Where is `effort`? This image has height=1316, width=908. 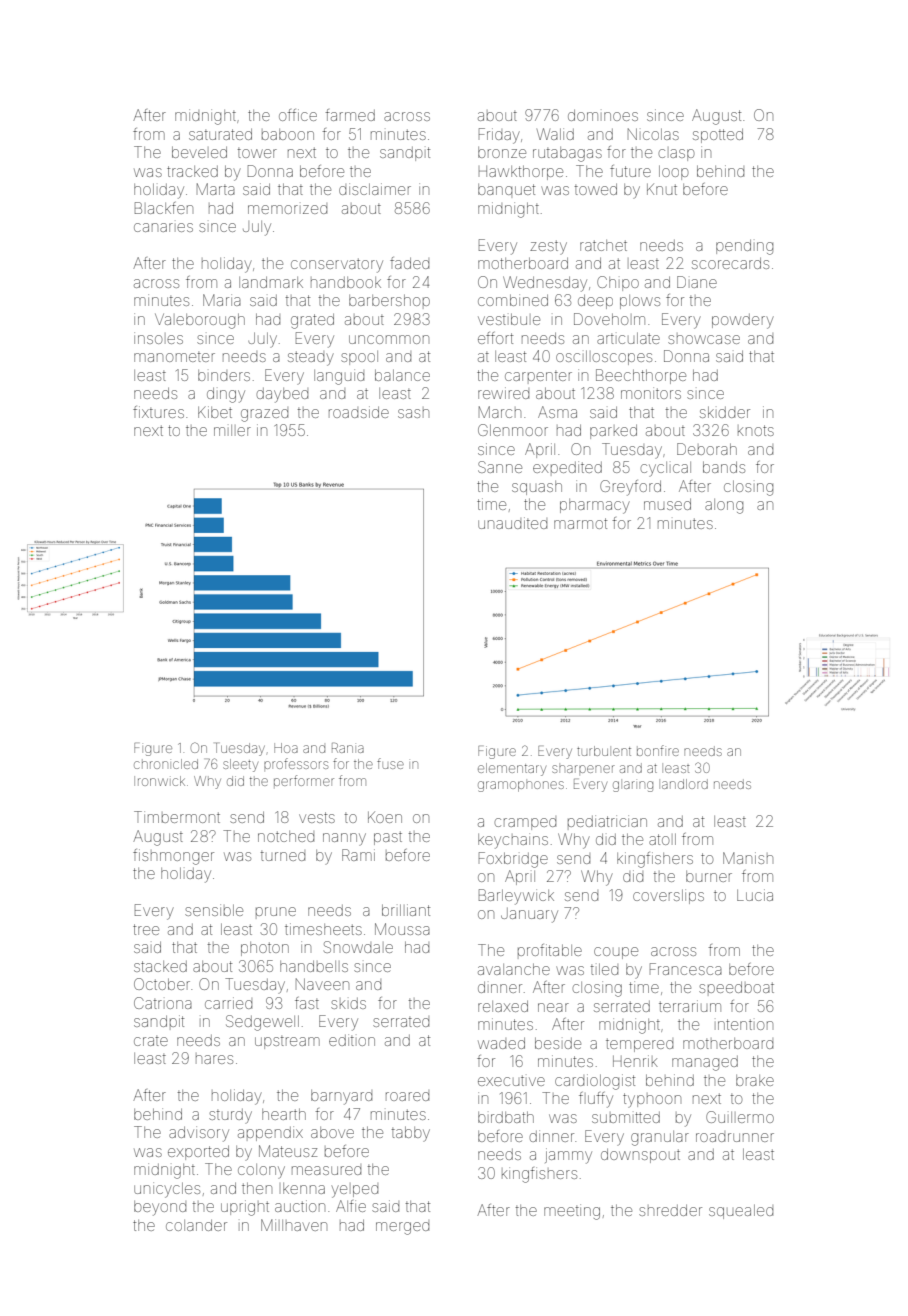
effort is located at coordinates (495, 338).
